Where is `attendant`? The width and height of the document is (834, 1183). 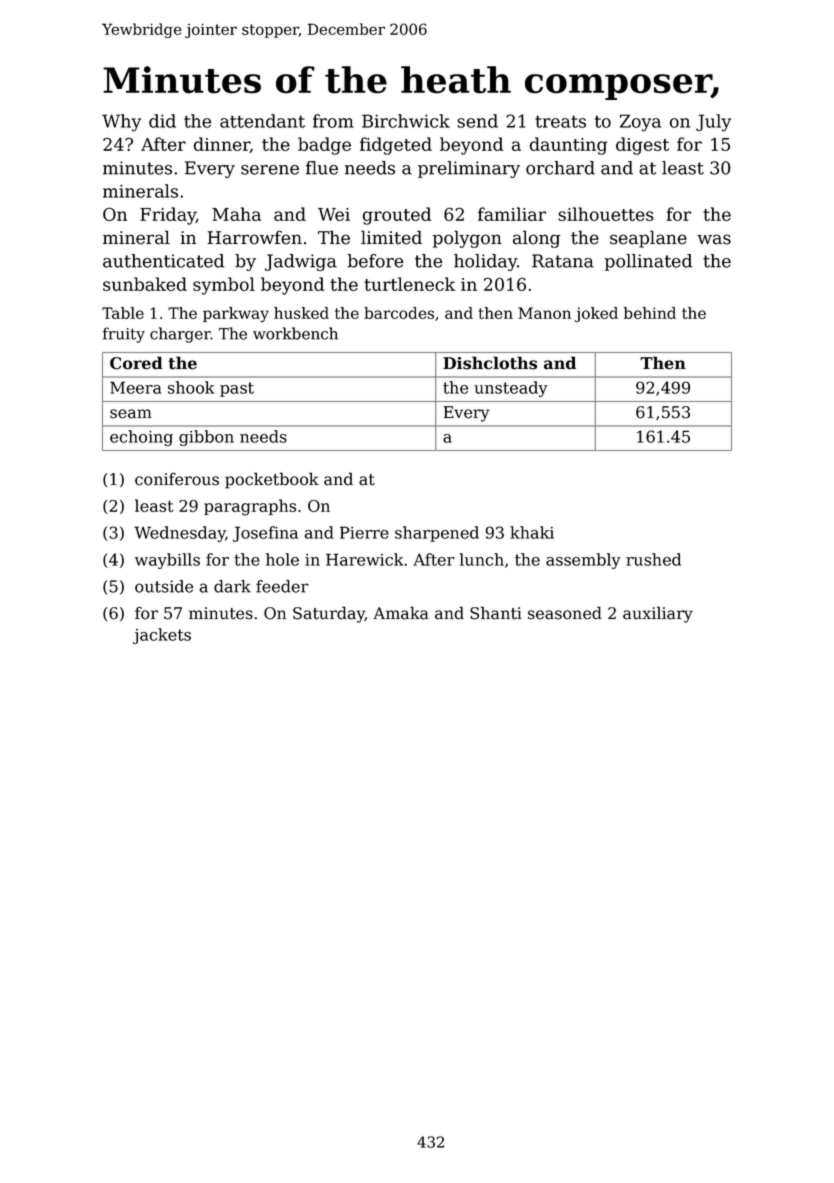
attendant is located at coordinates (262, 121).
